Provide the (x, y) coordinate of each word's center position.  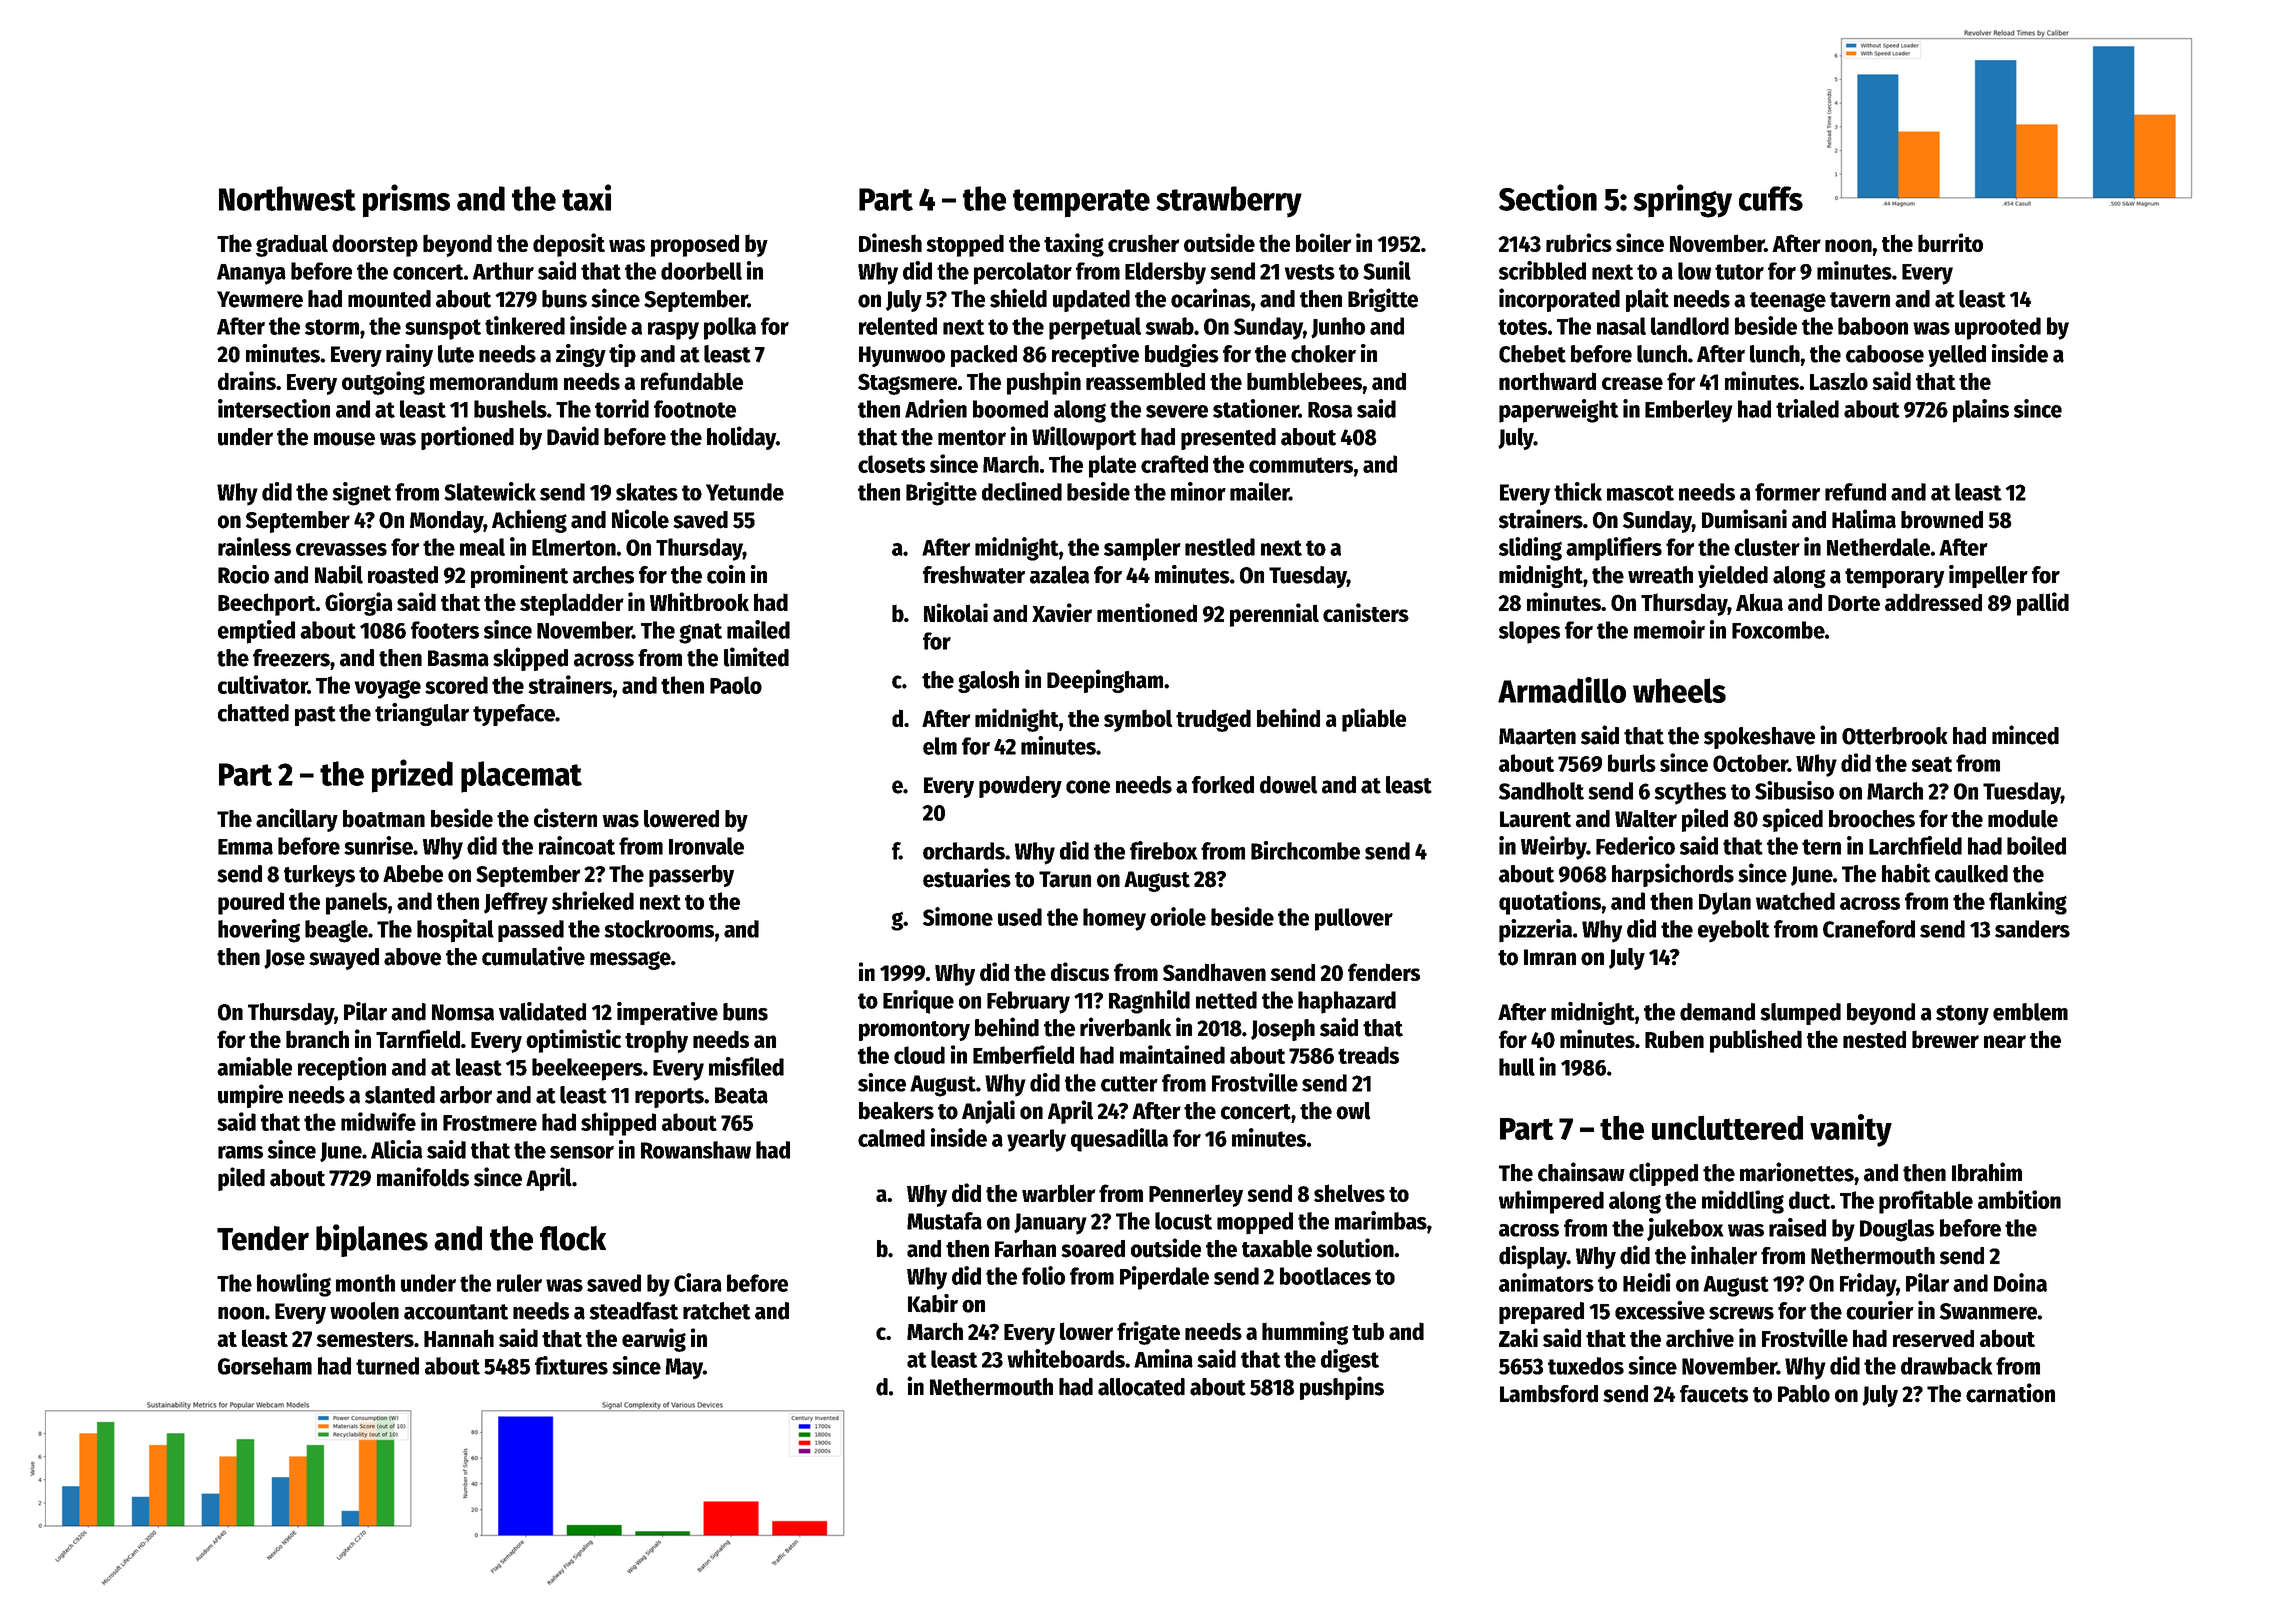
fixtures (571, 1365)
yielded (1733, 576)
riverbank (1125, 1027)
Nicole (640, 519)
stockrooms (659, 929)
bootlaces (1325, 1276)
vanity (1851, 1130)
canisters (1366, 612)
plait (1647, 300)
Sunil (1387, 270)
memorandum (494, 381)
